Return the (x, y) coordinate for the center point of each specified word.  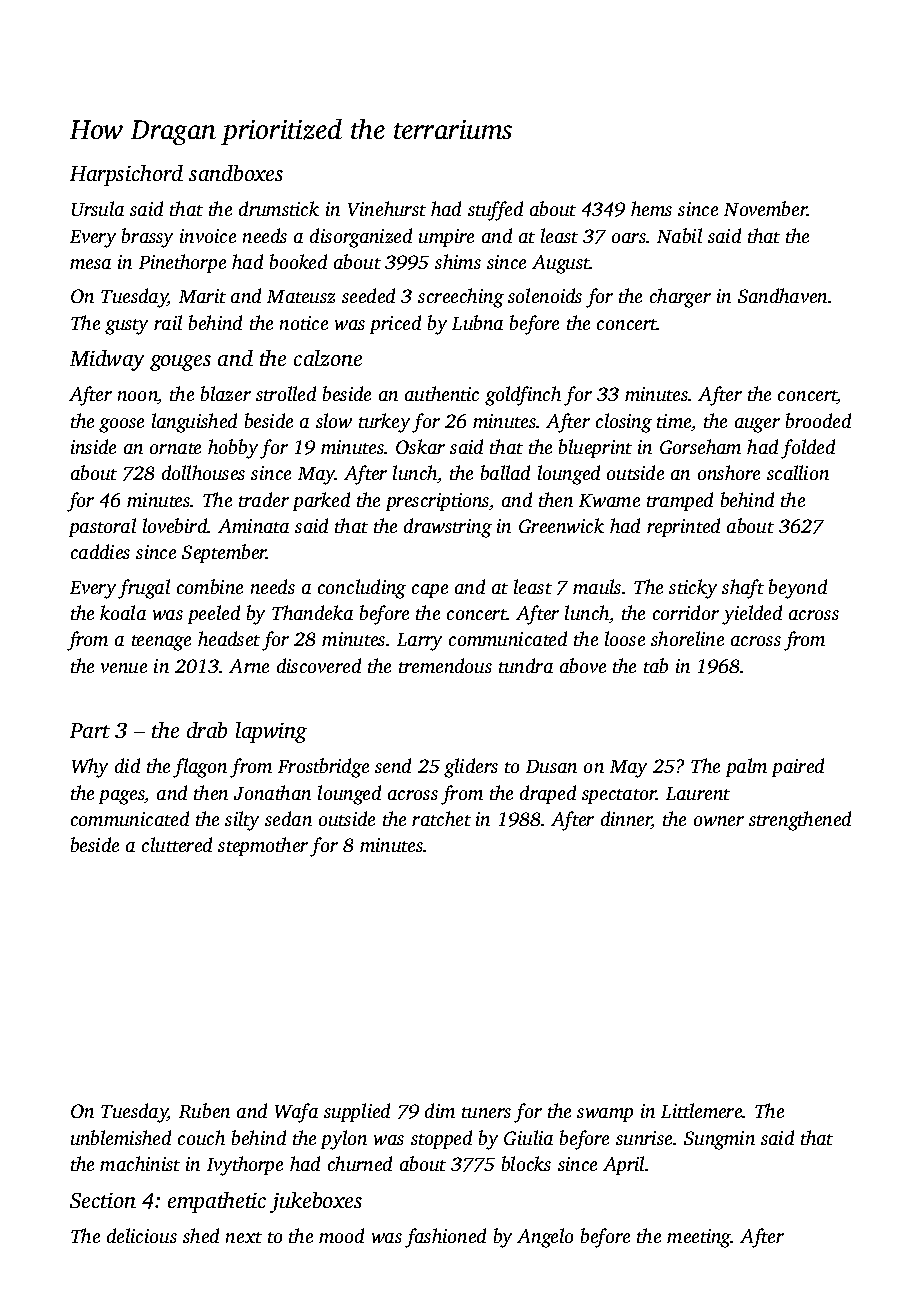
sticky (693, 589)
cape (430, 591)
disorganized (361, 238)
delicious (142, 1235)
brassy (147, 238)
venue (124, 668)
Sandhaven (782, 295)
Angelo (545, 1238)
